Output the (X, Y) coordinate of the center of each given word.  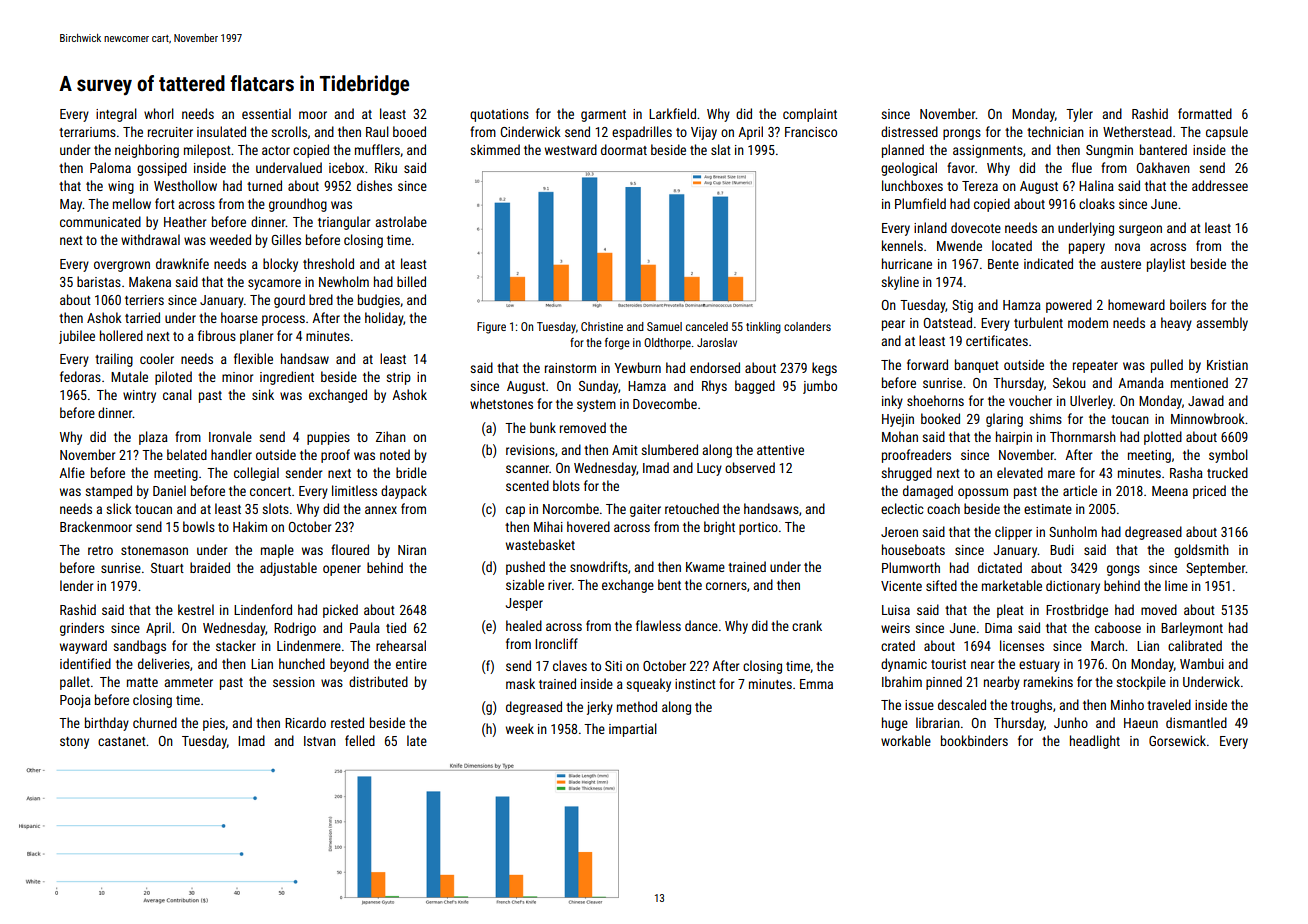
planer (256, 337)
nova (1127, 247)
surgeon (1140, 230)
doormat (624, 149)
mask (520, 683)
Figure (491, 328)
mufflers (377, 149)
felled (360, 740)
